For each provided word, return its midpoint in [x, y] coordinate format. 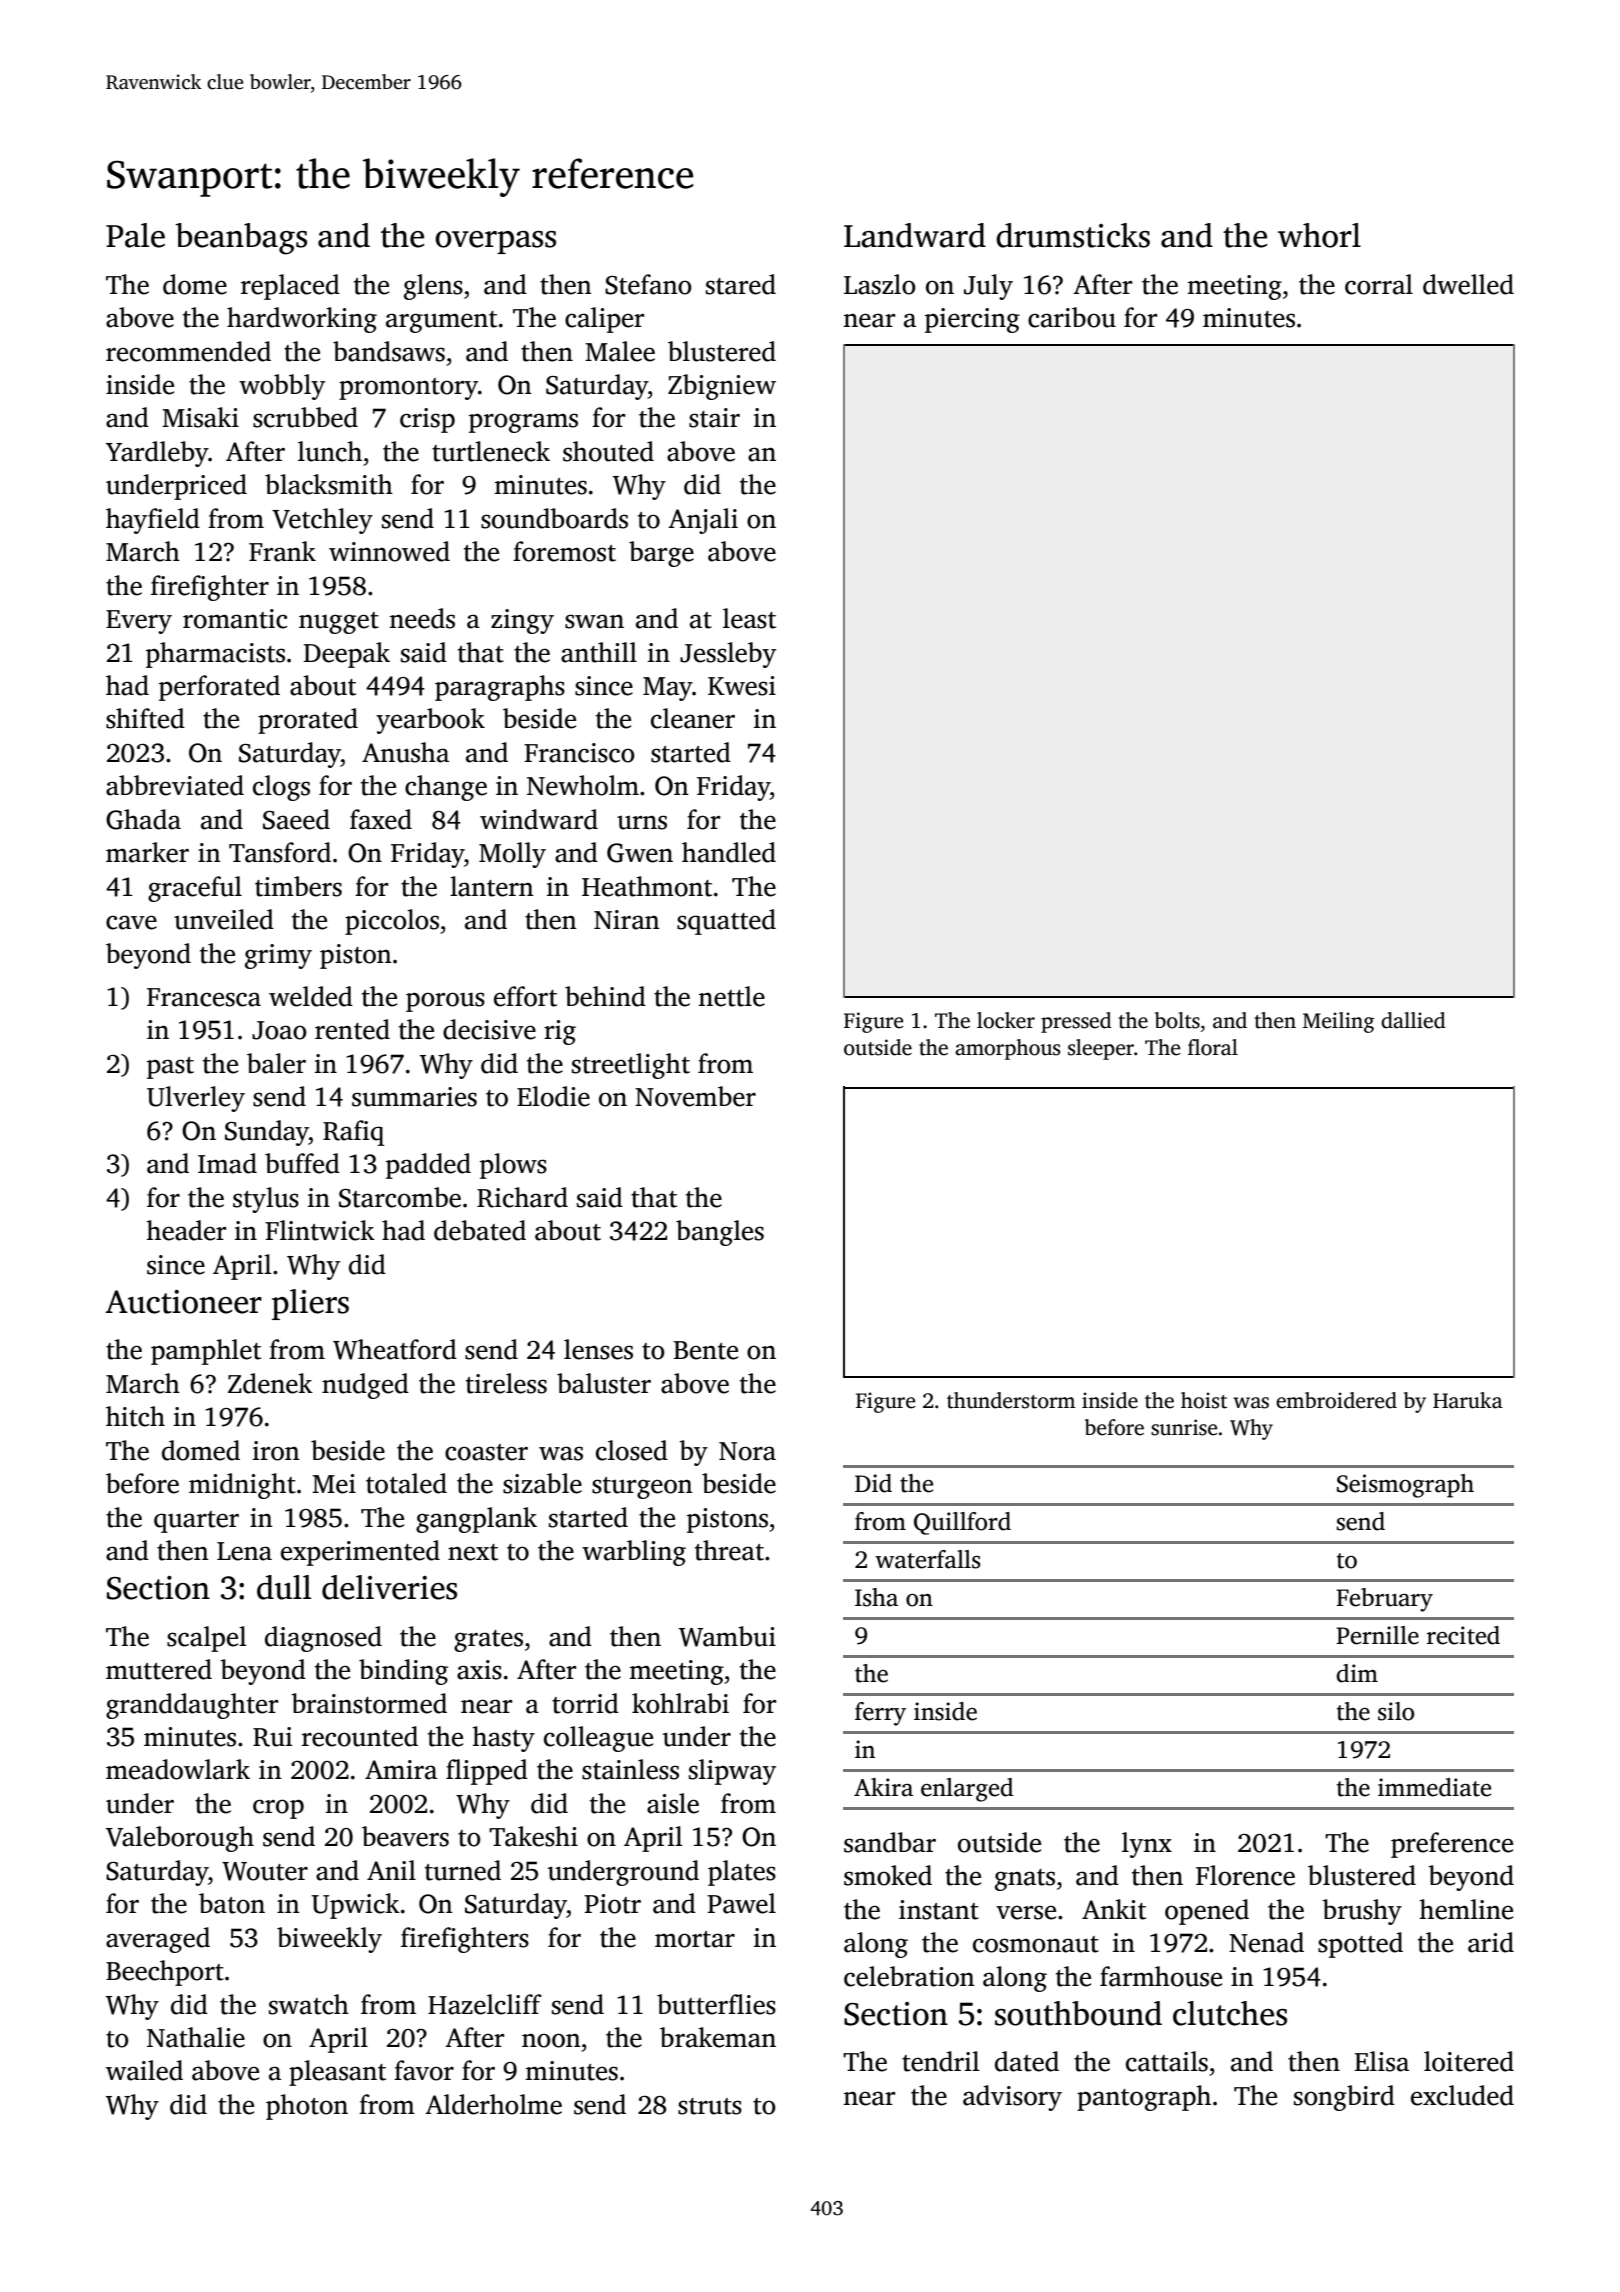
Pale [135, 235]
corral [1379, 284]
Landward [915, 235]
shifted [145, 718]
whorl [1319, 235]
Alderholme [493, 2104]
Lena [244, 1551]
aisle [673, 1803]
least [749, 618]
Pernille [1377, 1635]
